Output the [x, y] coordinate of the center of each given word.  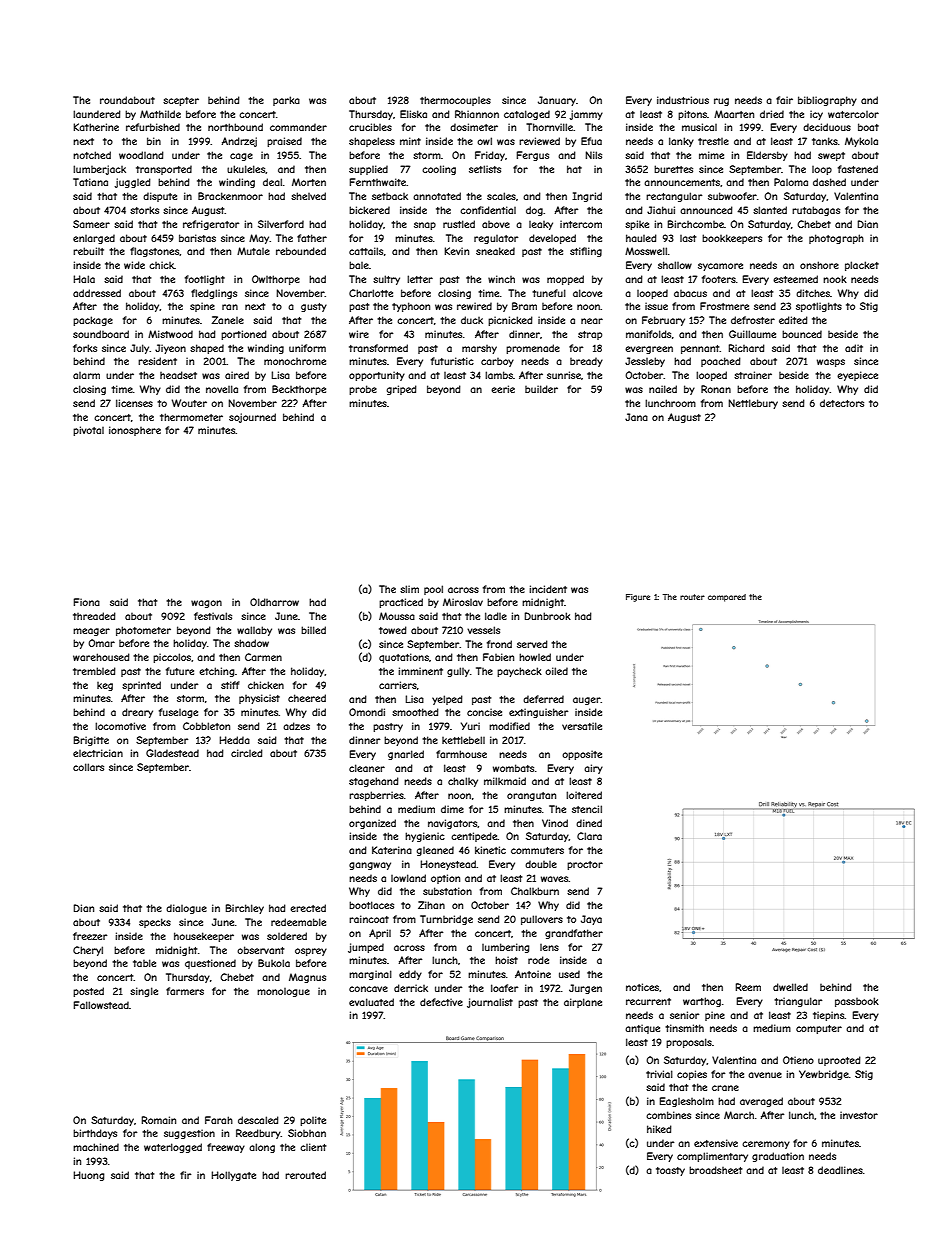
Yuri [470, 726]
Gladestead [172, 753]
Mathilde [160, 114]
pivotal [88, 431]
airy [593, 769]
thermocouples [455, 101]
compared [727, 598]
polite [313, 1121]
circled [247, 753]
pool [433, 590]
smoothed [415, 712]
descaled [258, 1120]
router [692, 597]
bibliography [827, 101]
